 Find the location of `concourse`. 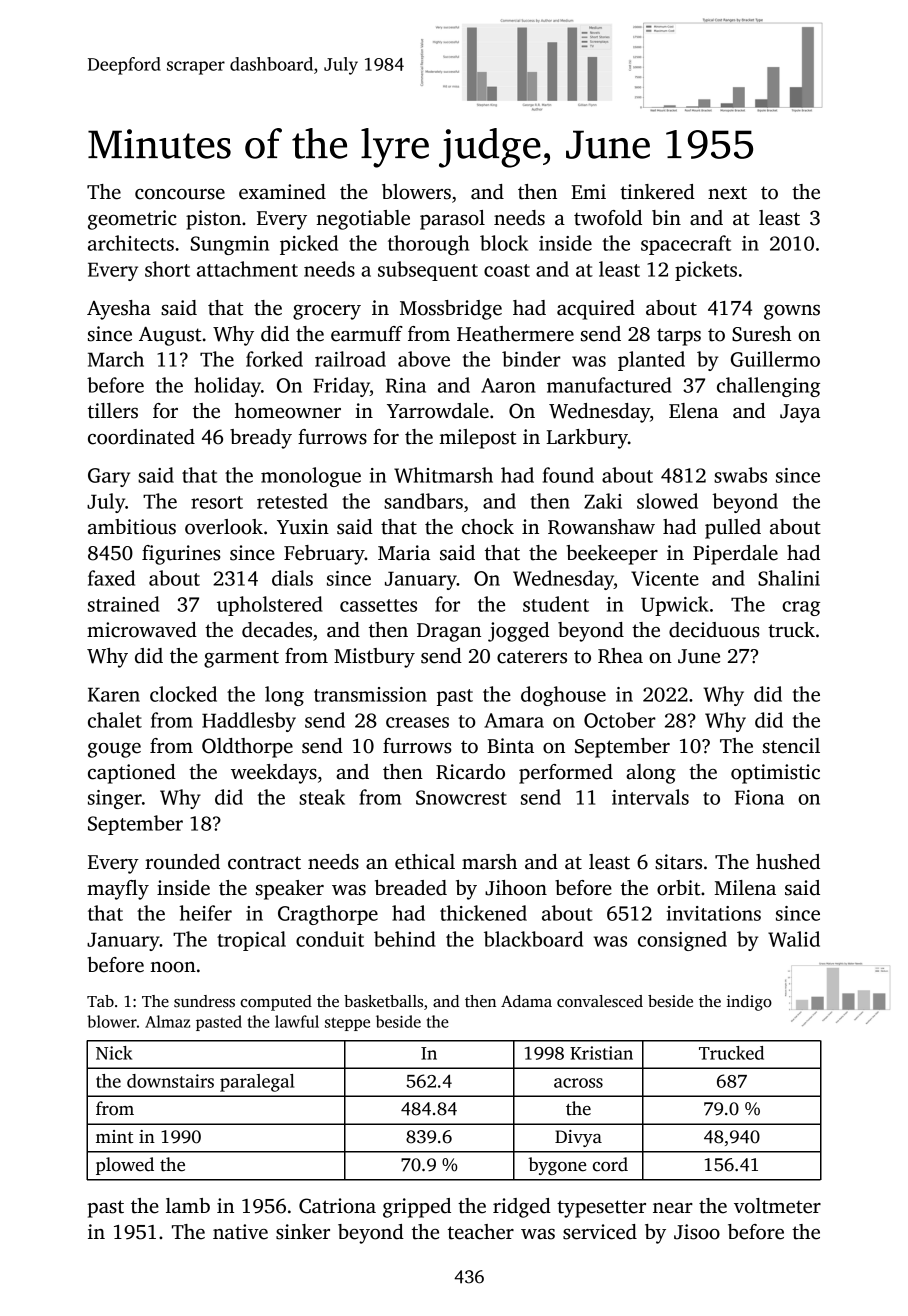

concourse is located at coordinates (180, 194).
